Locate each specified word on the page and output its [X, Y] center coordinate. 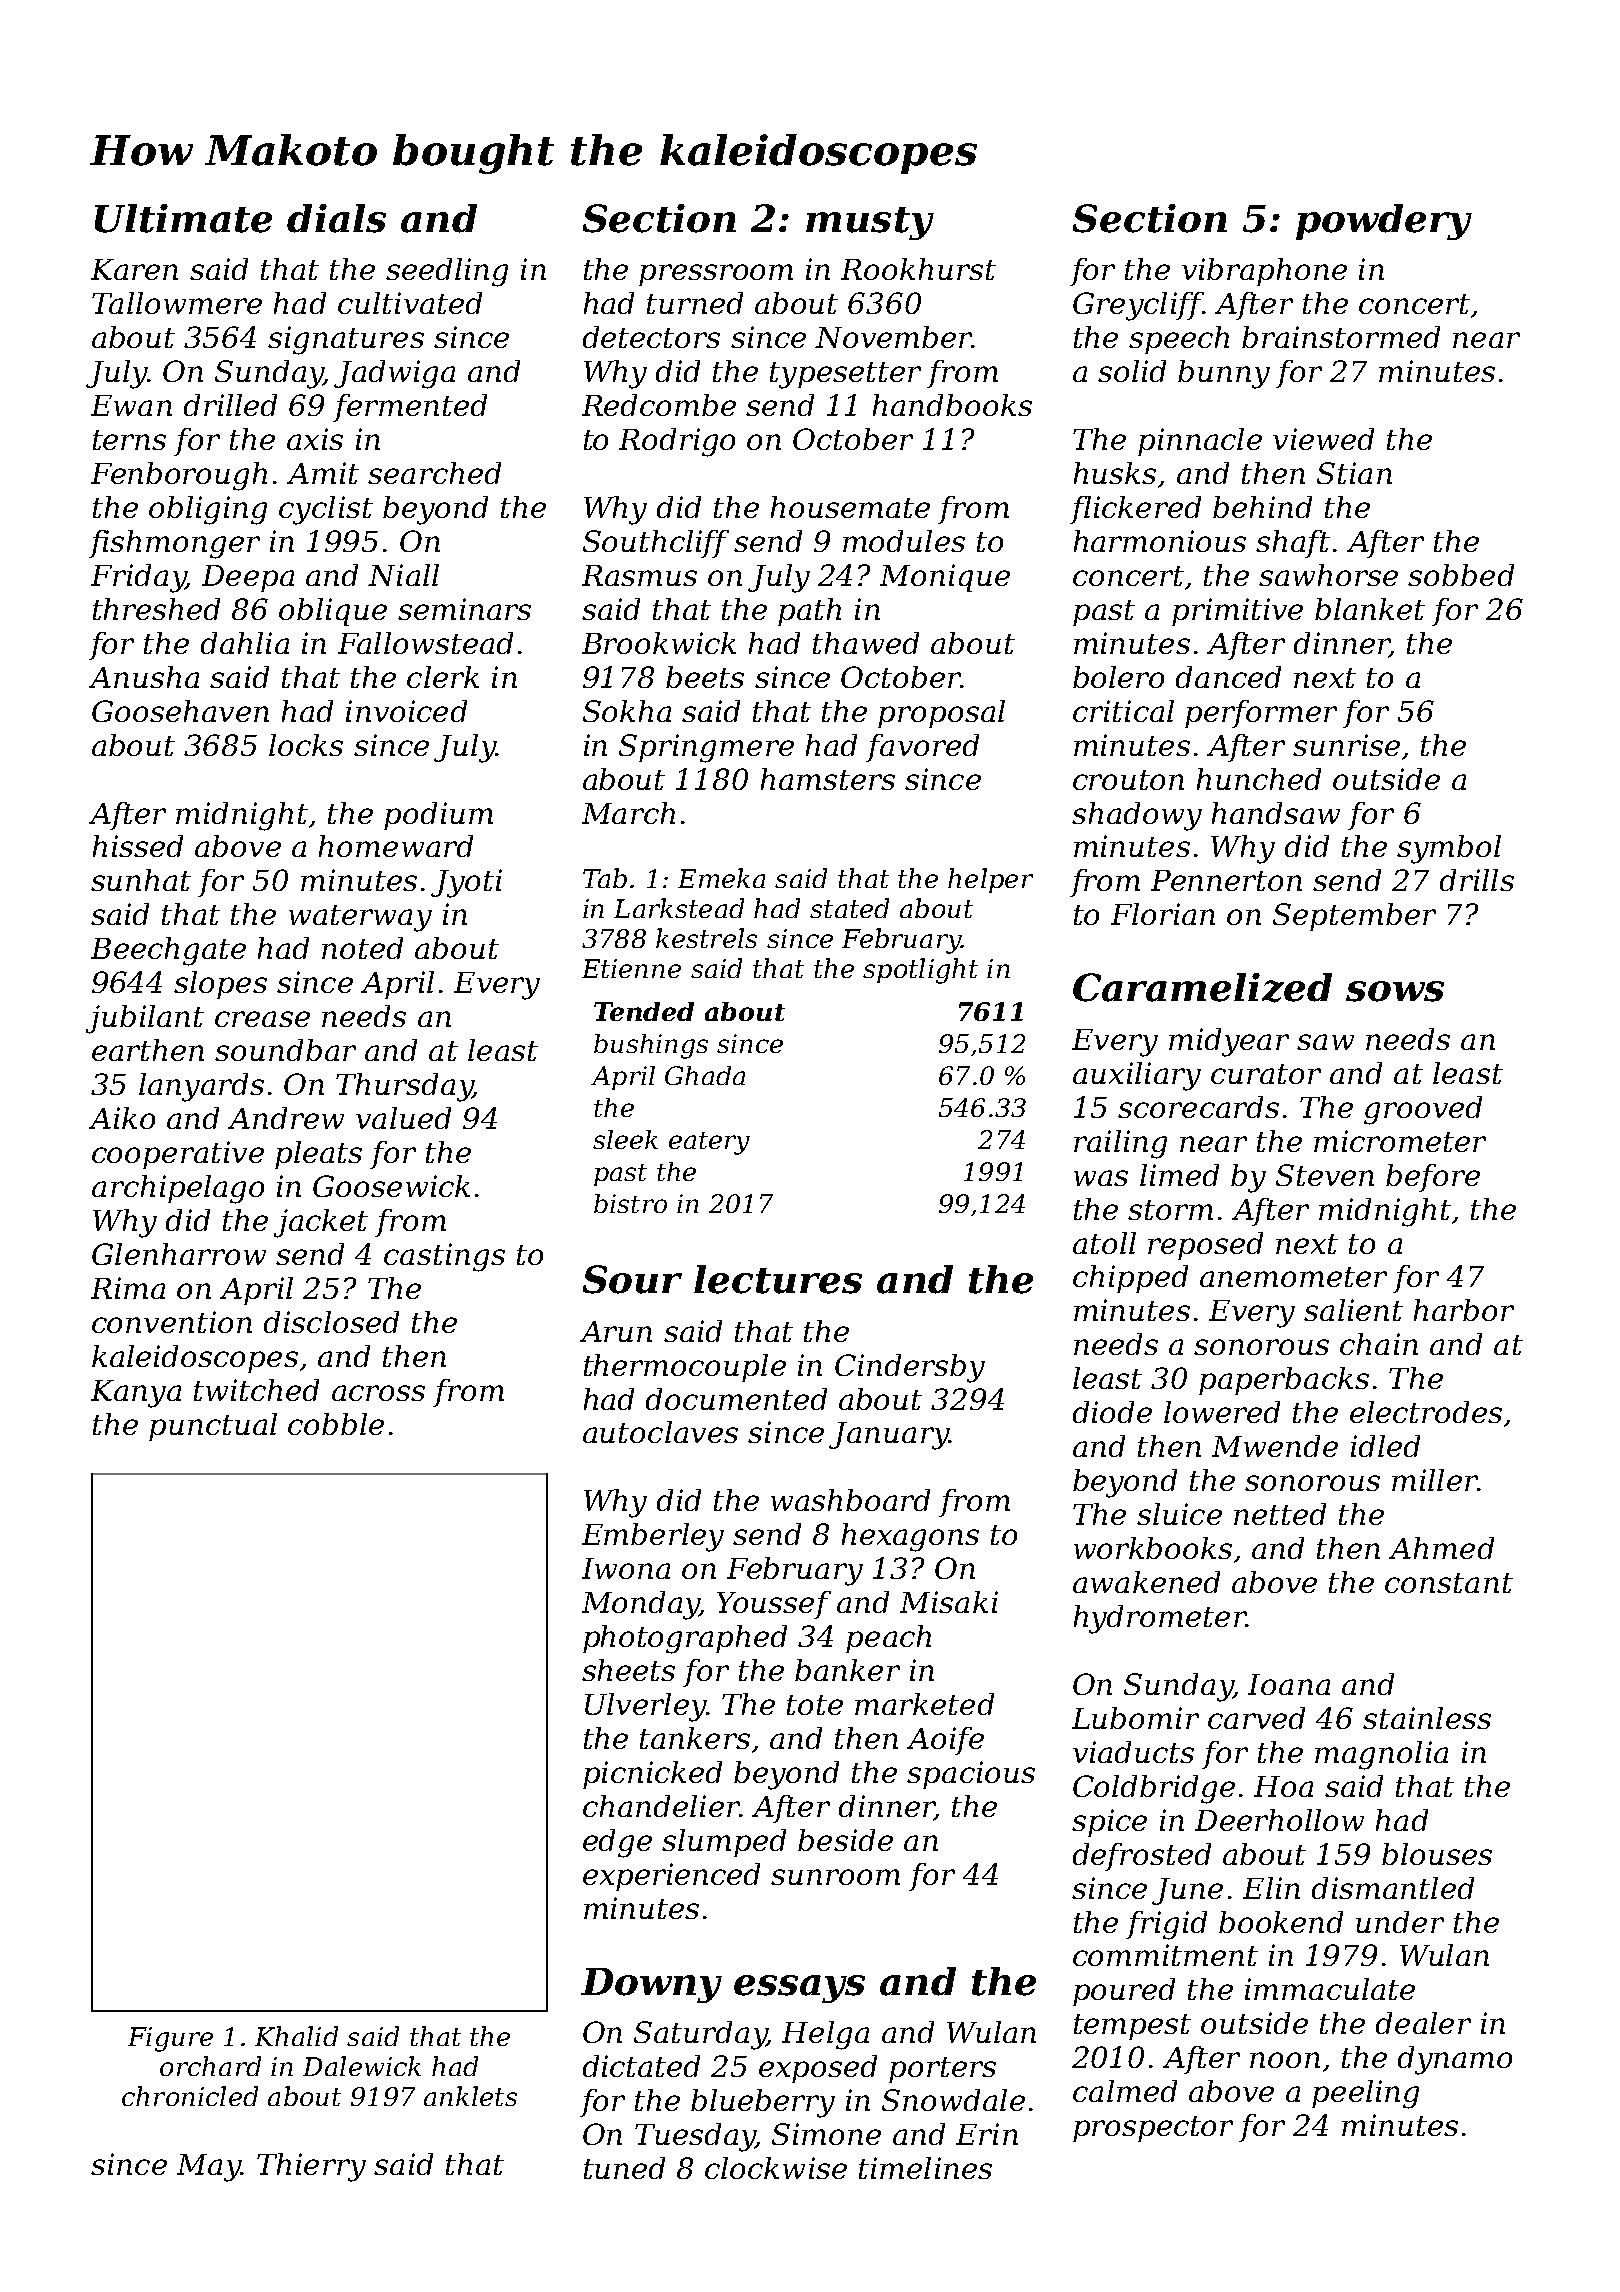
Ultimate [183, 218]
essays [799, 1989]
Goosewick [391, 1186]
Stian [1354, 473]
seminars [464, 609]
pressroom [716, 275]
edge [617, 1843]
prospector [1153, 2129]
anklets [470, 2096]
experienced [671, 1877]
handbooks [952, 405]
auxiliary [1137, 1076]
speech [1179, 340]
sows [1395, 991]
